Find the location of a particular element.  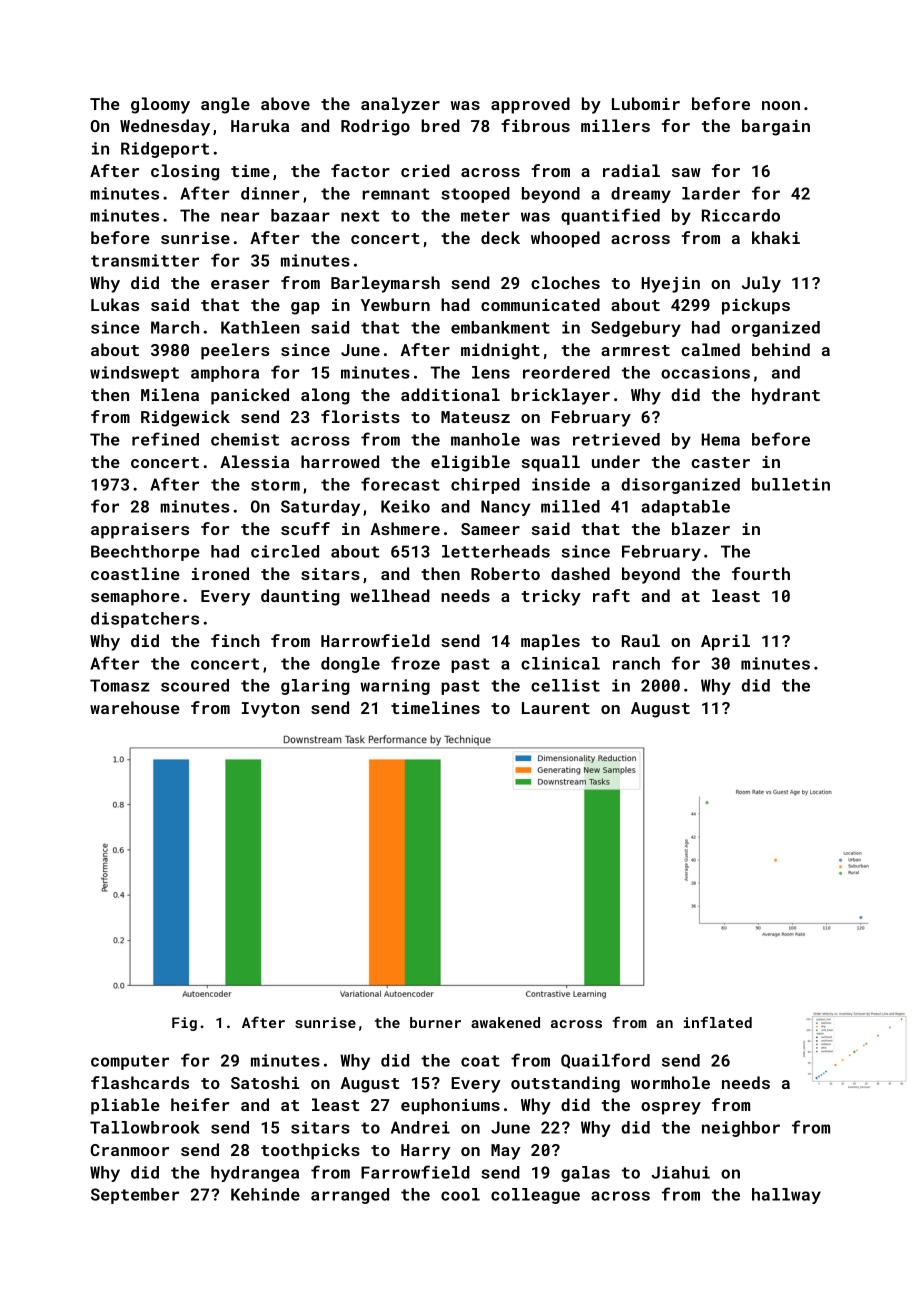

cool is located at coordinates (460, 1194).
